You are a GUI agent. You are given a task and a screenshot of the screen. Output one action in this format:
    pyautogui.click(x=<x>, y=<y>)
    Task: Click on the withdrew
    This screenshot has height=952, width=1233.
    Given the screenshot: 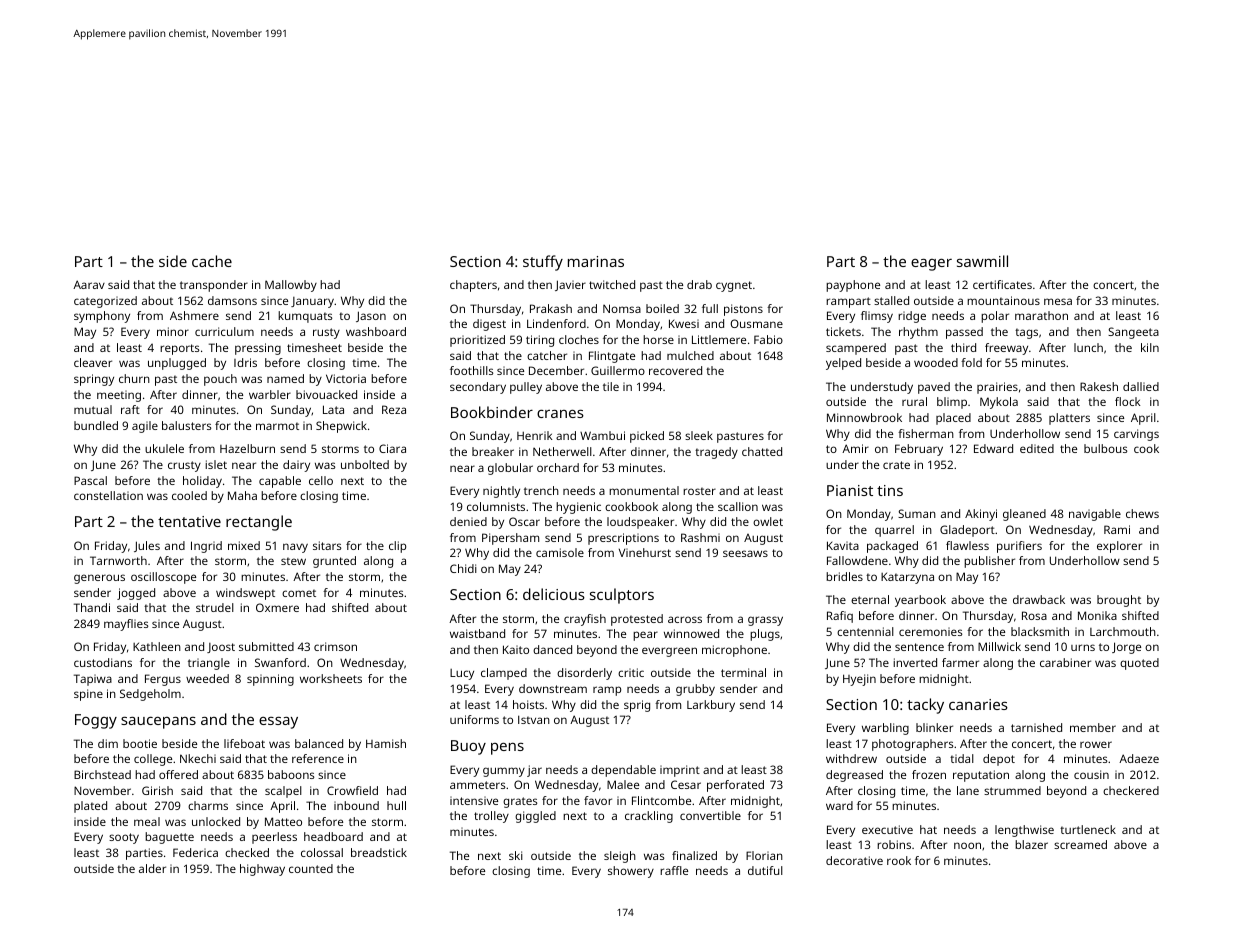 What is the action you would take?
    pyautogui.click(x=851, y=758)
